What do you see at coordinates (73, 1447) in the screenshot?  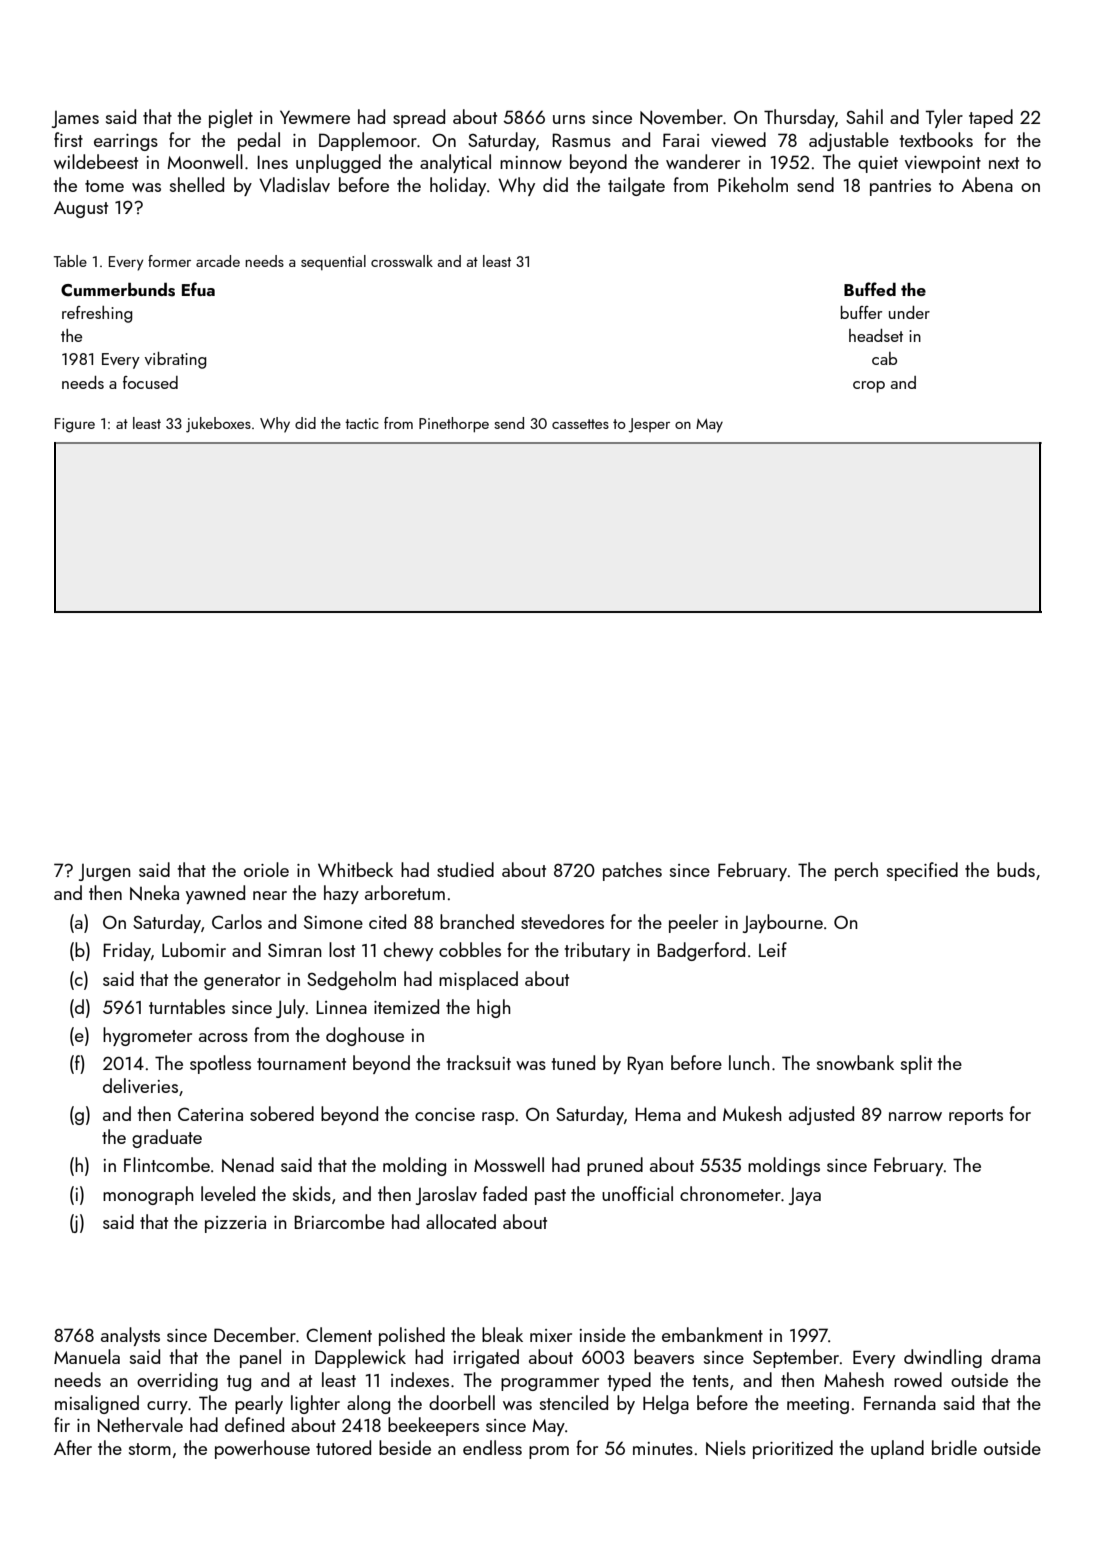 I see `After` at bounding box center [73, 1447].
